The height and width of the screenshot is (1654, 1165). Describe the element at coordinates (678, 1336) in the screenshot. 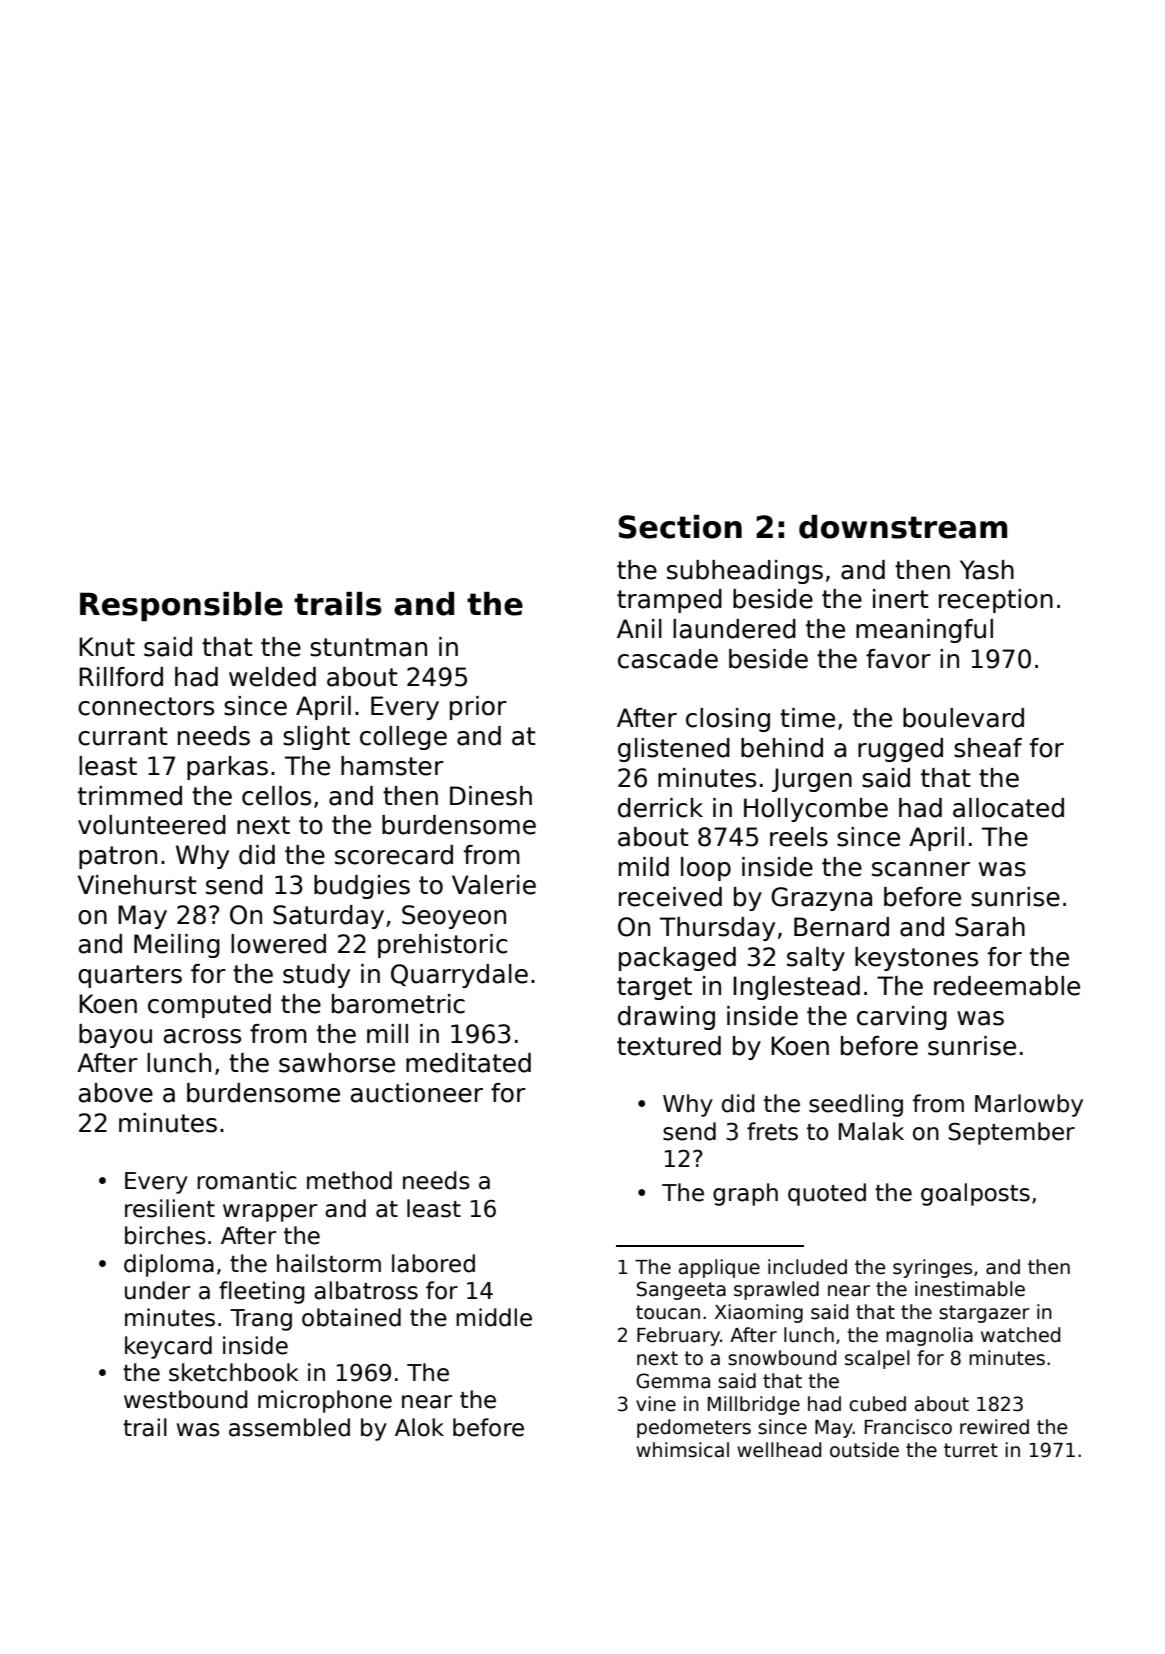

I see `February` at that location.
